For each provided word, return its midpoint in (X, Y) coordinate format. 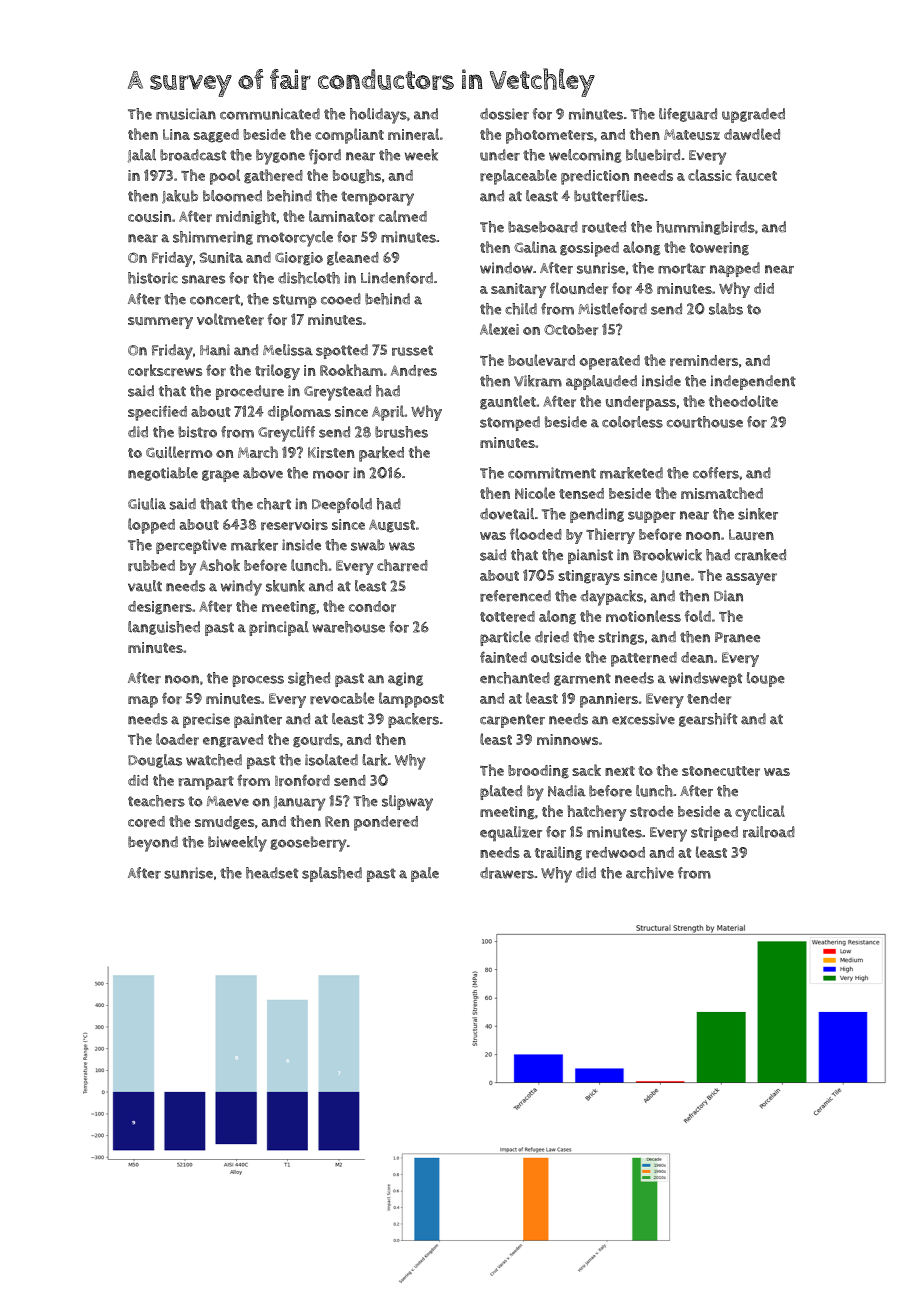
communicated (270, 114)
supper (652, 517)
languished (164, 628)
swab (368, 545)
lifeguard (688, 115)
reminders (704, 360)
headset (272, 873)
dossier (504, 114)
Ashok (220, 565)
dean (697, 657)
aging (405, 679)
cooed (341, 299)
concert (215, 299)
